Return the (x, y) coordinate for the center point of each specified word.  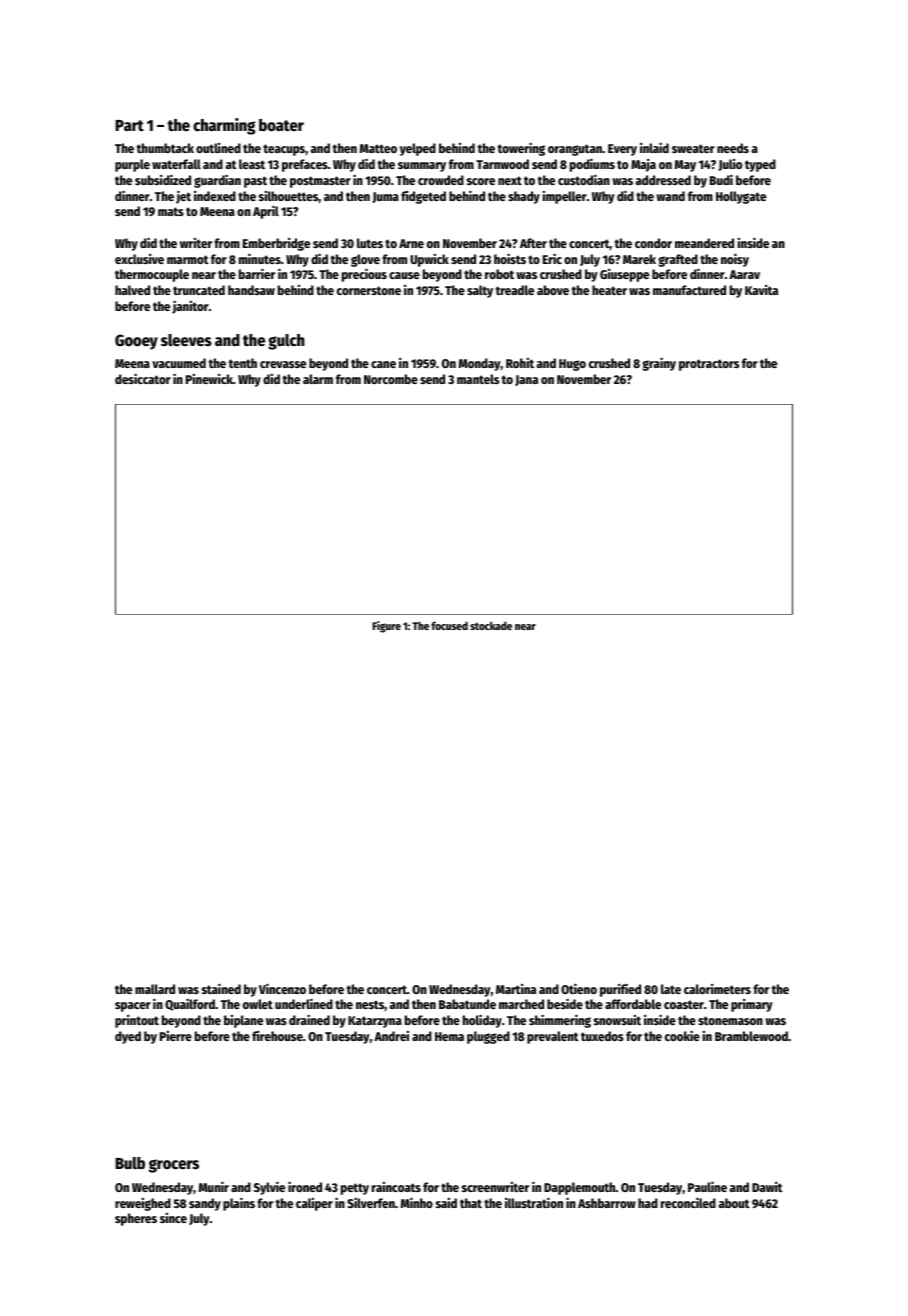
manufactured (689, 290)
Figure (386, 627)
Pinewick (209, 379)
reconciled (688, 1202)
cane (383, 364)
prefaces (305, 165)
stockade (491, 625)
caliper (314, 1204)
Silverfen (371, 1202)
